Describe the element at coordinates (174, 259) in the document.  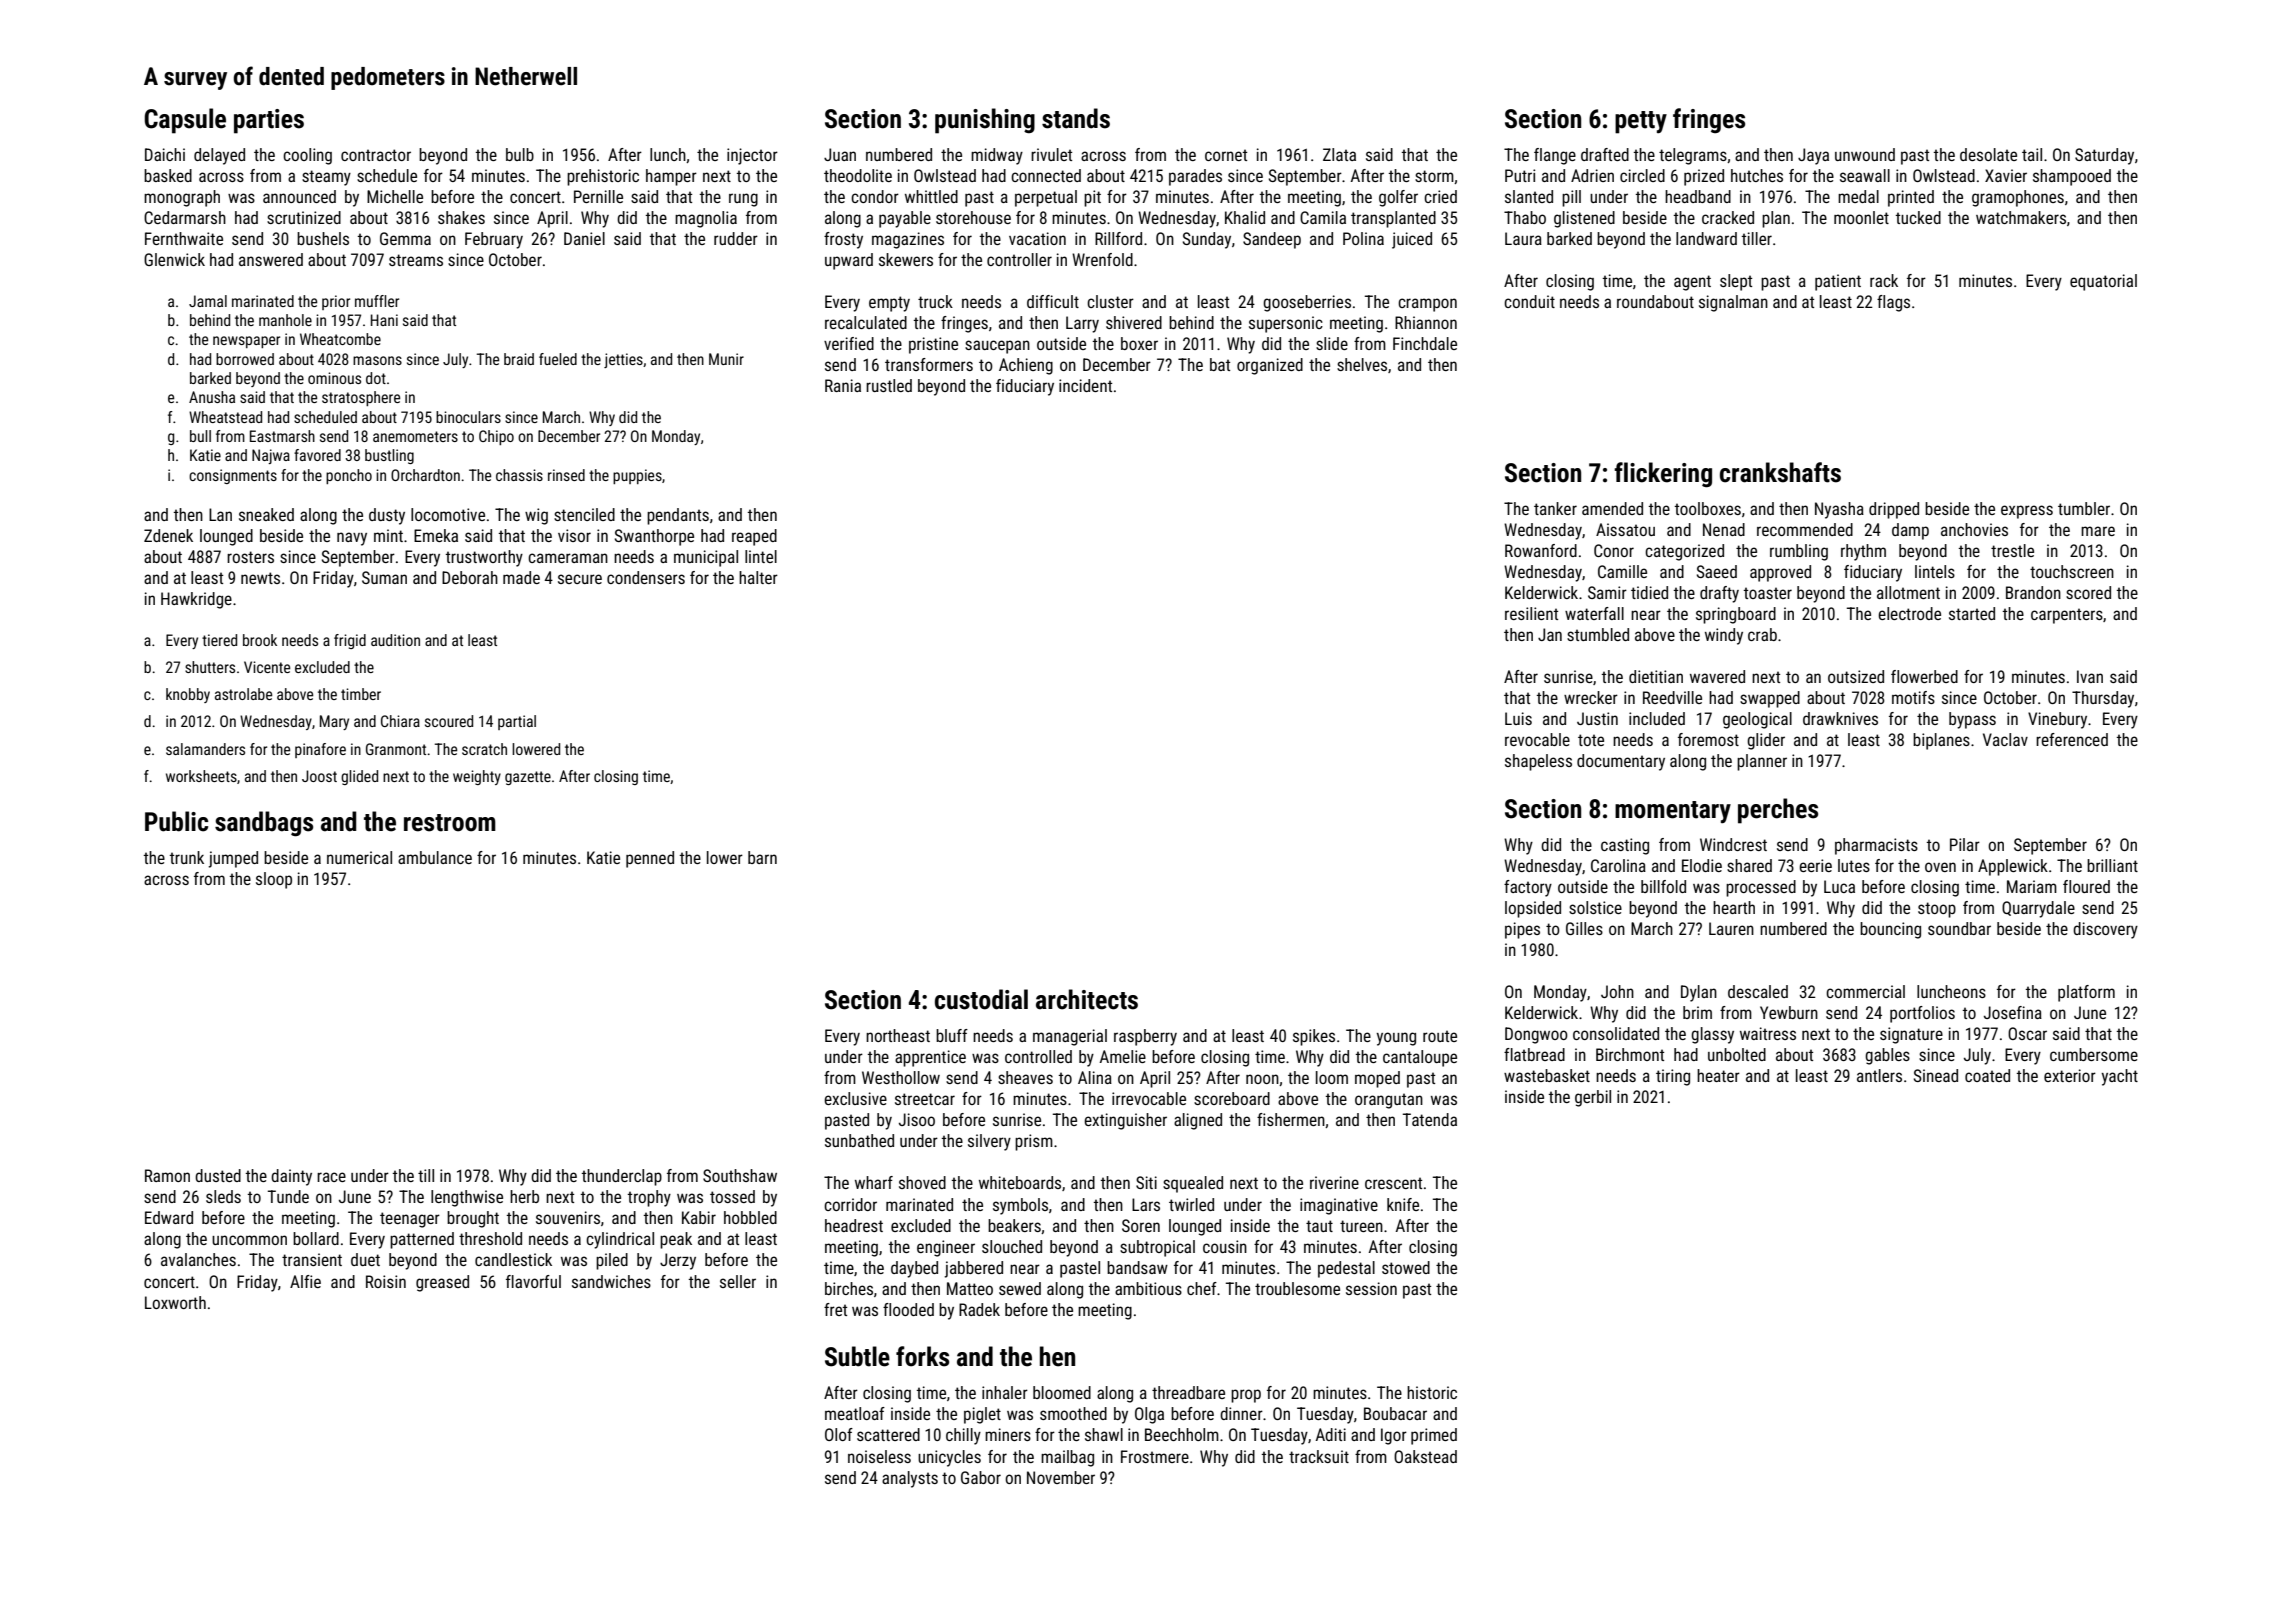
I see `Glenwick` at that location.
